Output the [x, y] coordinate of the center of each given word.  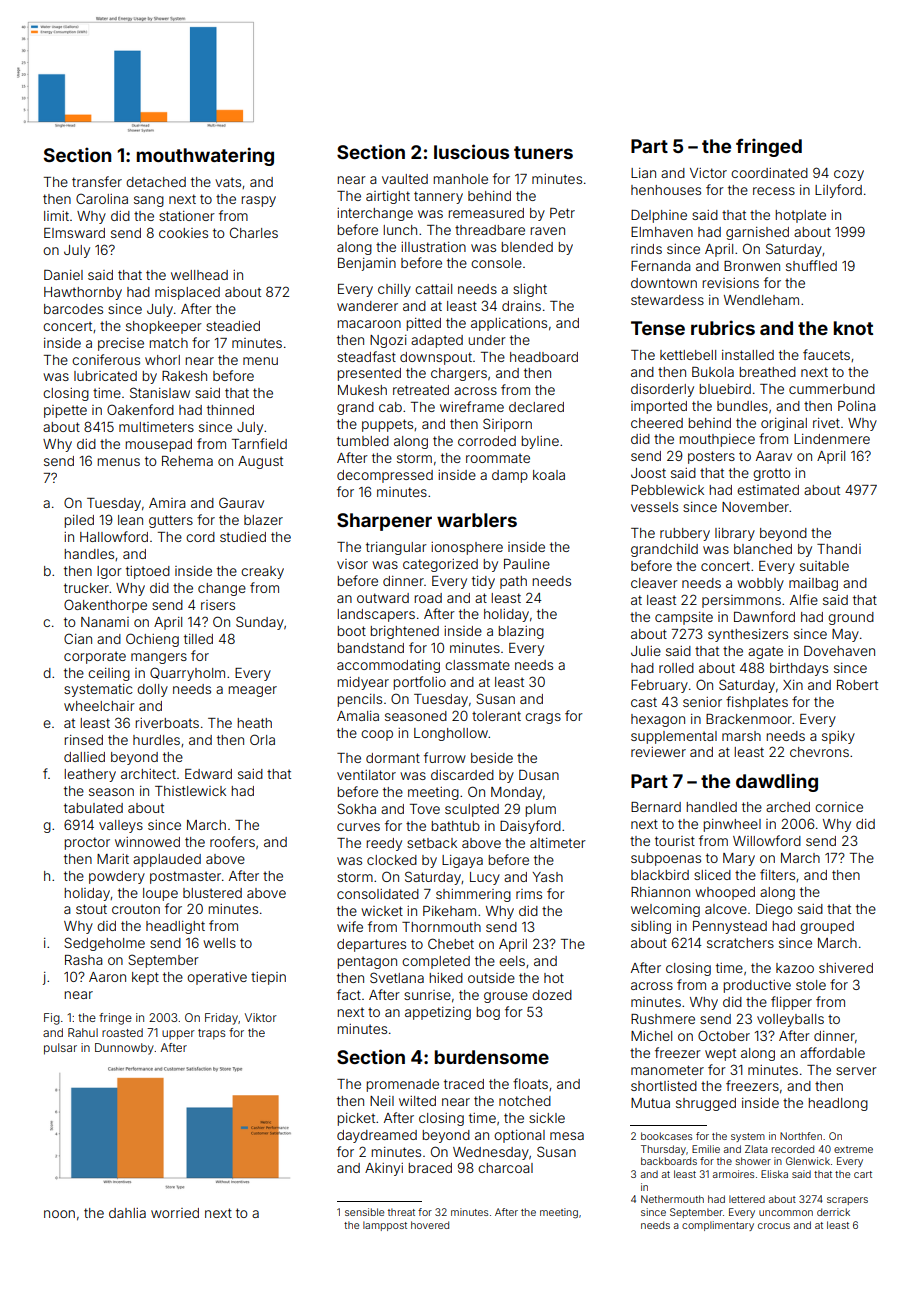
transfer [97, 181]
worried [175, 1213]
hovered [430, 1225]
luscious [471, 151]
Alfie [804, 599]
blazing [521, 632]
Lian [643, 173]
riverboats [167, 723]
